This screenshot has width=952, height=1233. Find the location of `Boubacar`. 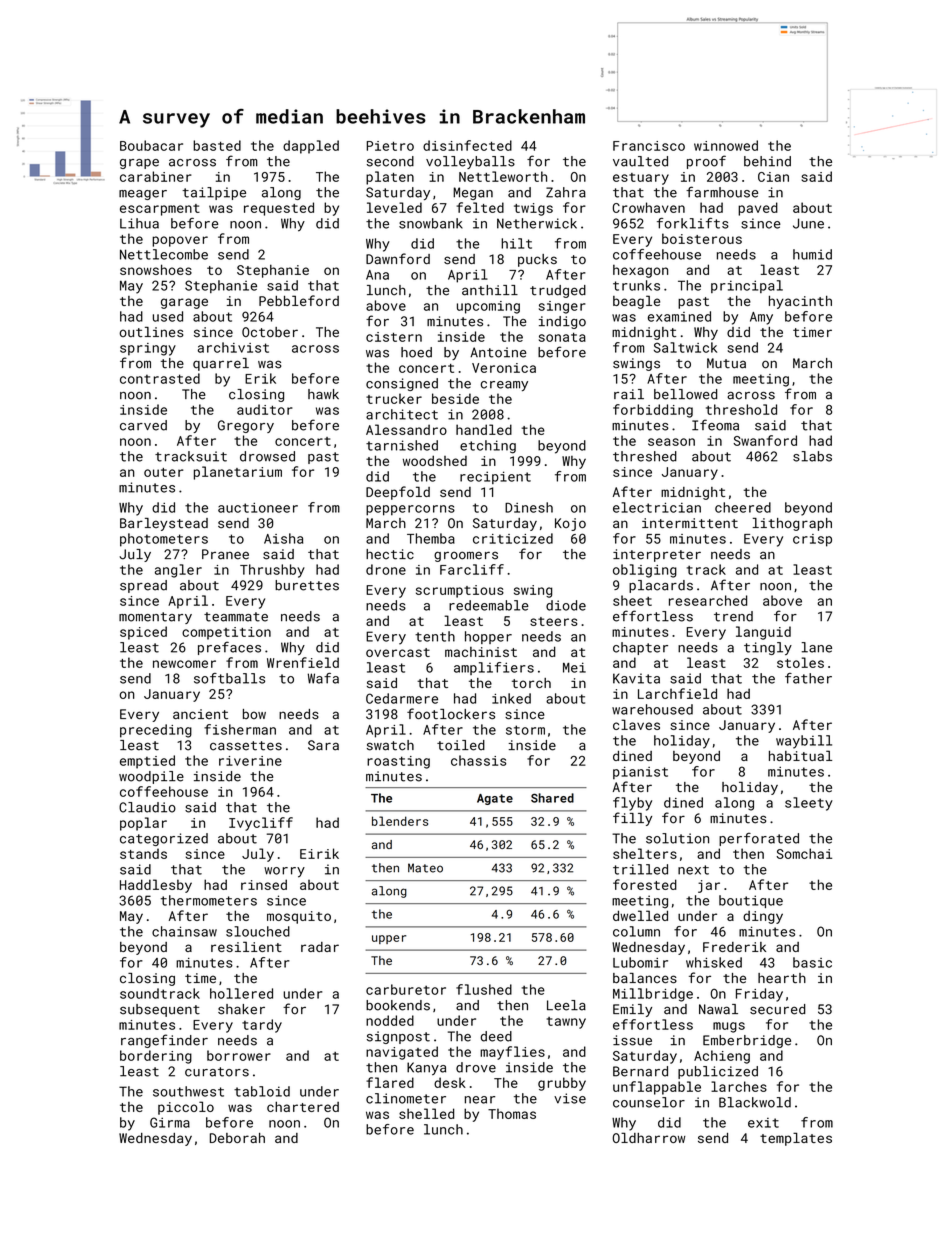

Boubacar is located at coordinates (151, 145).
